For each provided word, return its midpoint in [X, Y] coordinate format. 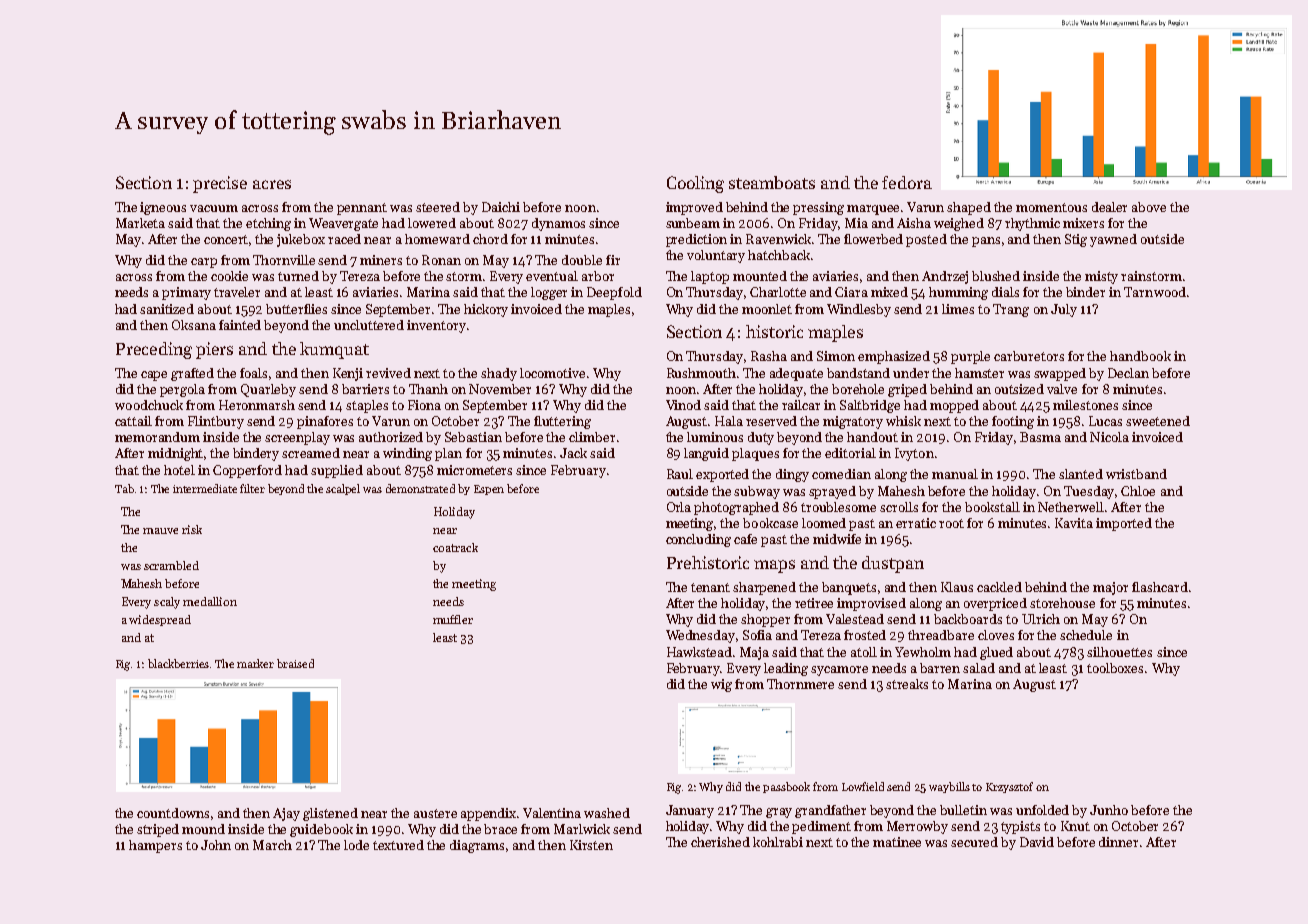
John [216, 845]
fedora [907, 182]
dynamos [558, 224]
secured [974, 842]
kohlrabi [778, 842]
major [1110, 588]
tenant [710, 587]
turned [298, 276]
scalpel [343, 489]
